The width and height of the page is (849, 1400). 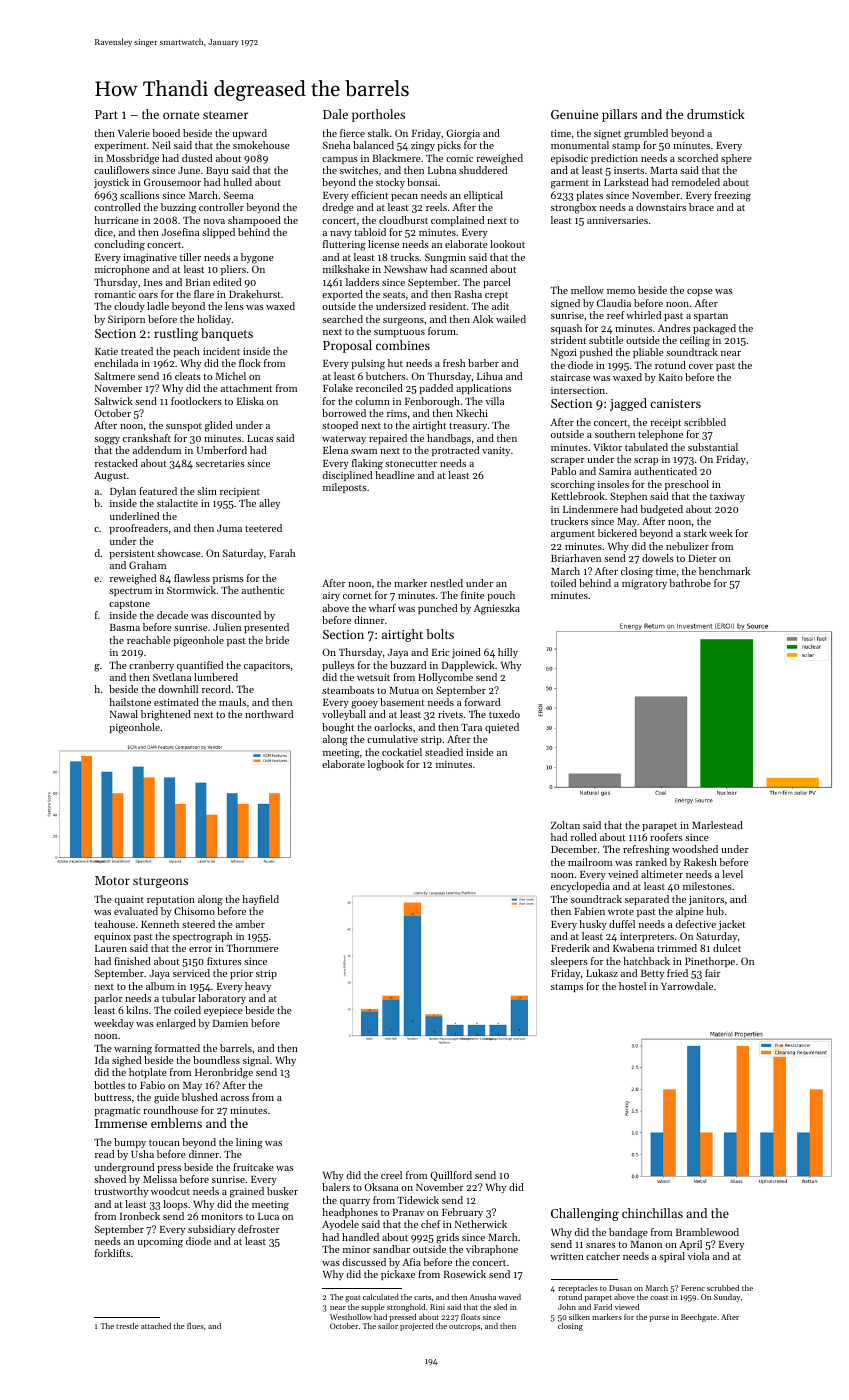 I want to click on drumstick, so click(x=716, y=114).
